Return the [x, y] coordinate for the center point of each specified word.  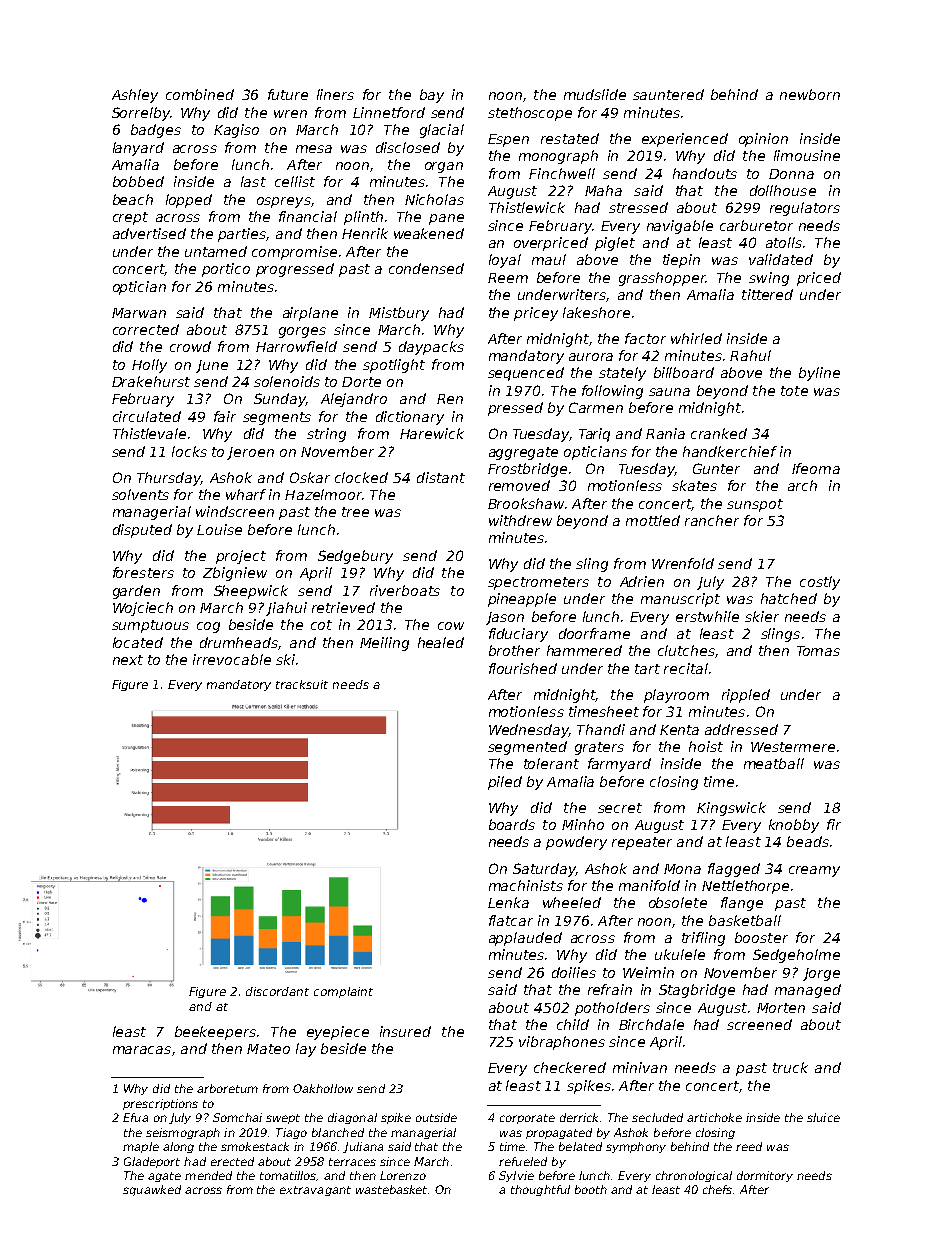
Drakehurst [151, 381]
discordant [277, 991]
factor [645, 338]
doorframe [594, 633]
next [128, 660]
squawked [152, 1190]
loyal [505, 261]
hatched [789, 598]
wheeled [572, 902]
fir [834, 824]
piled [505, 783]
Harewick [432, 433]
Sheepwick [251, 592]
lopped [189, 201]
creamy [814, 871]
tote [794, 391]
